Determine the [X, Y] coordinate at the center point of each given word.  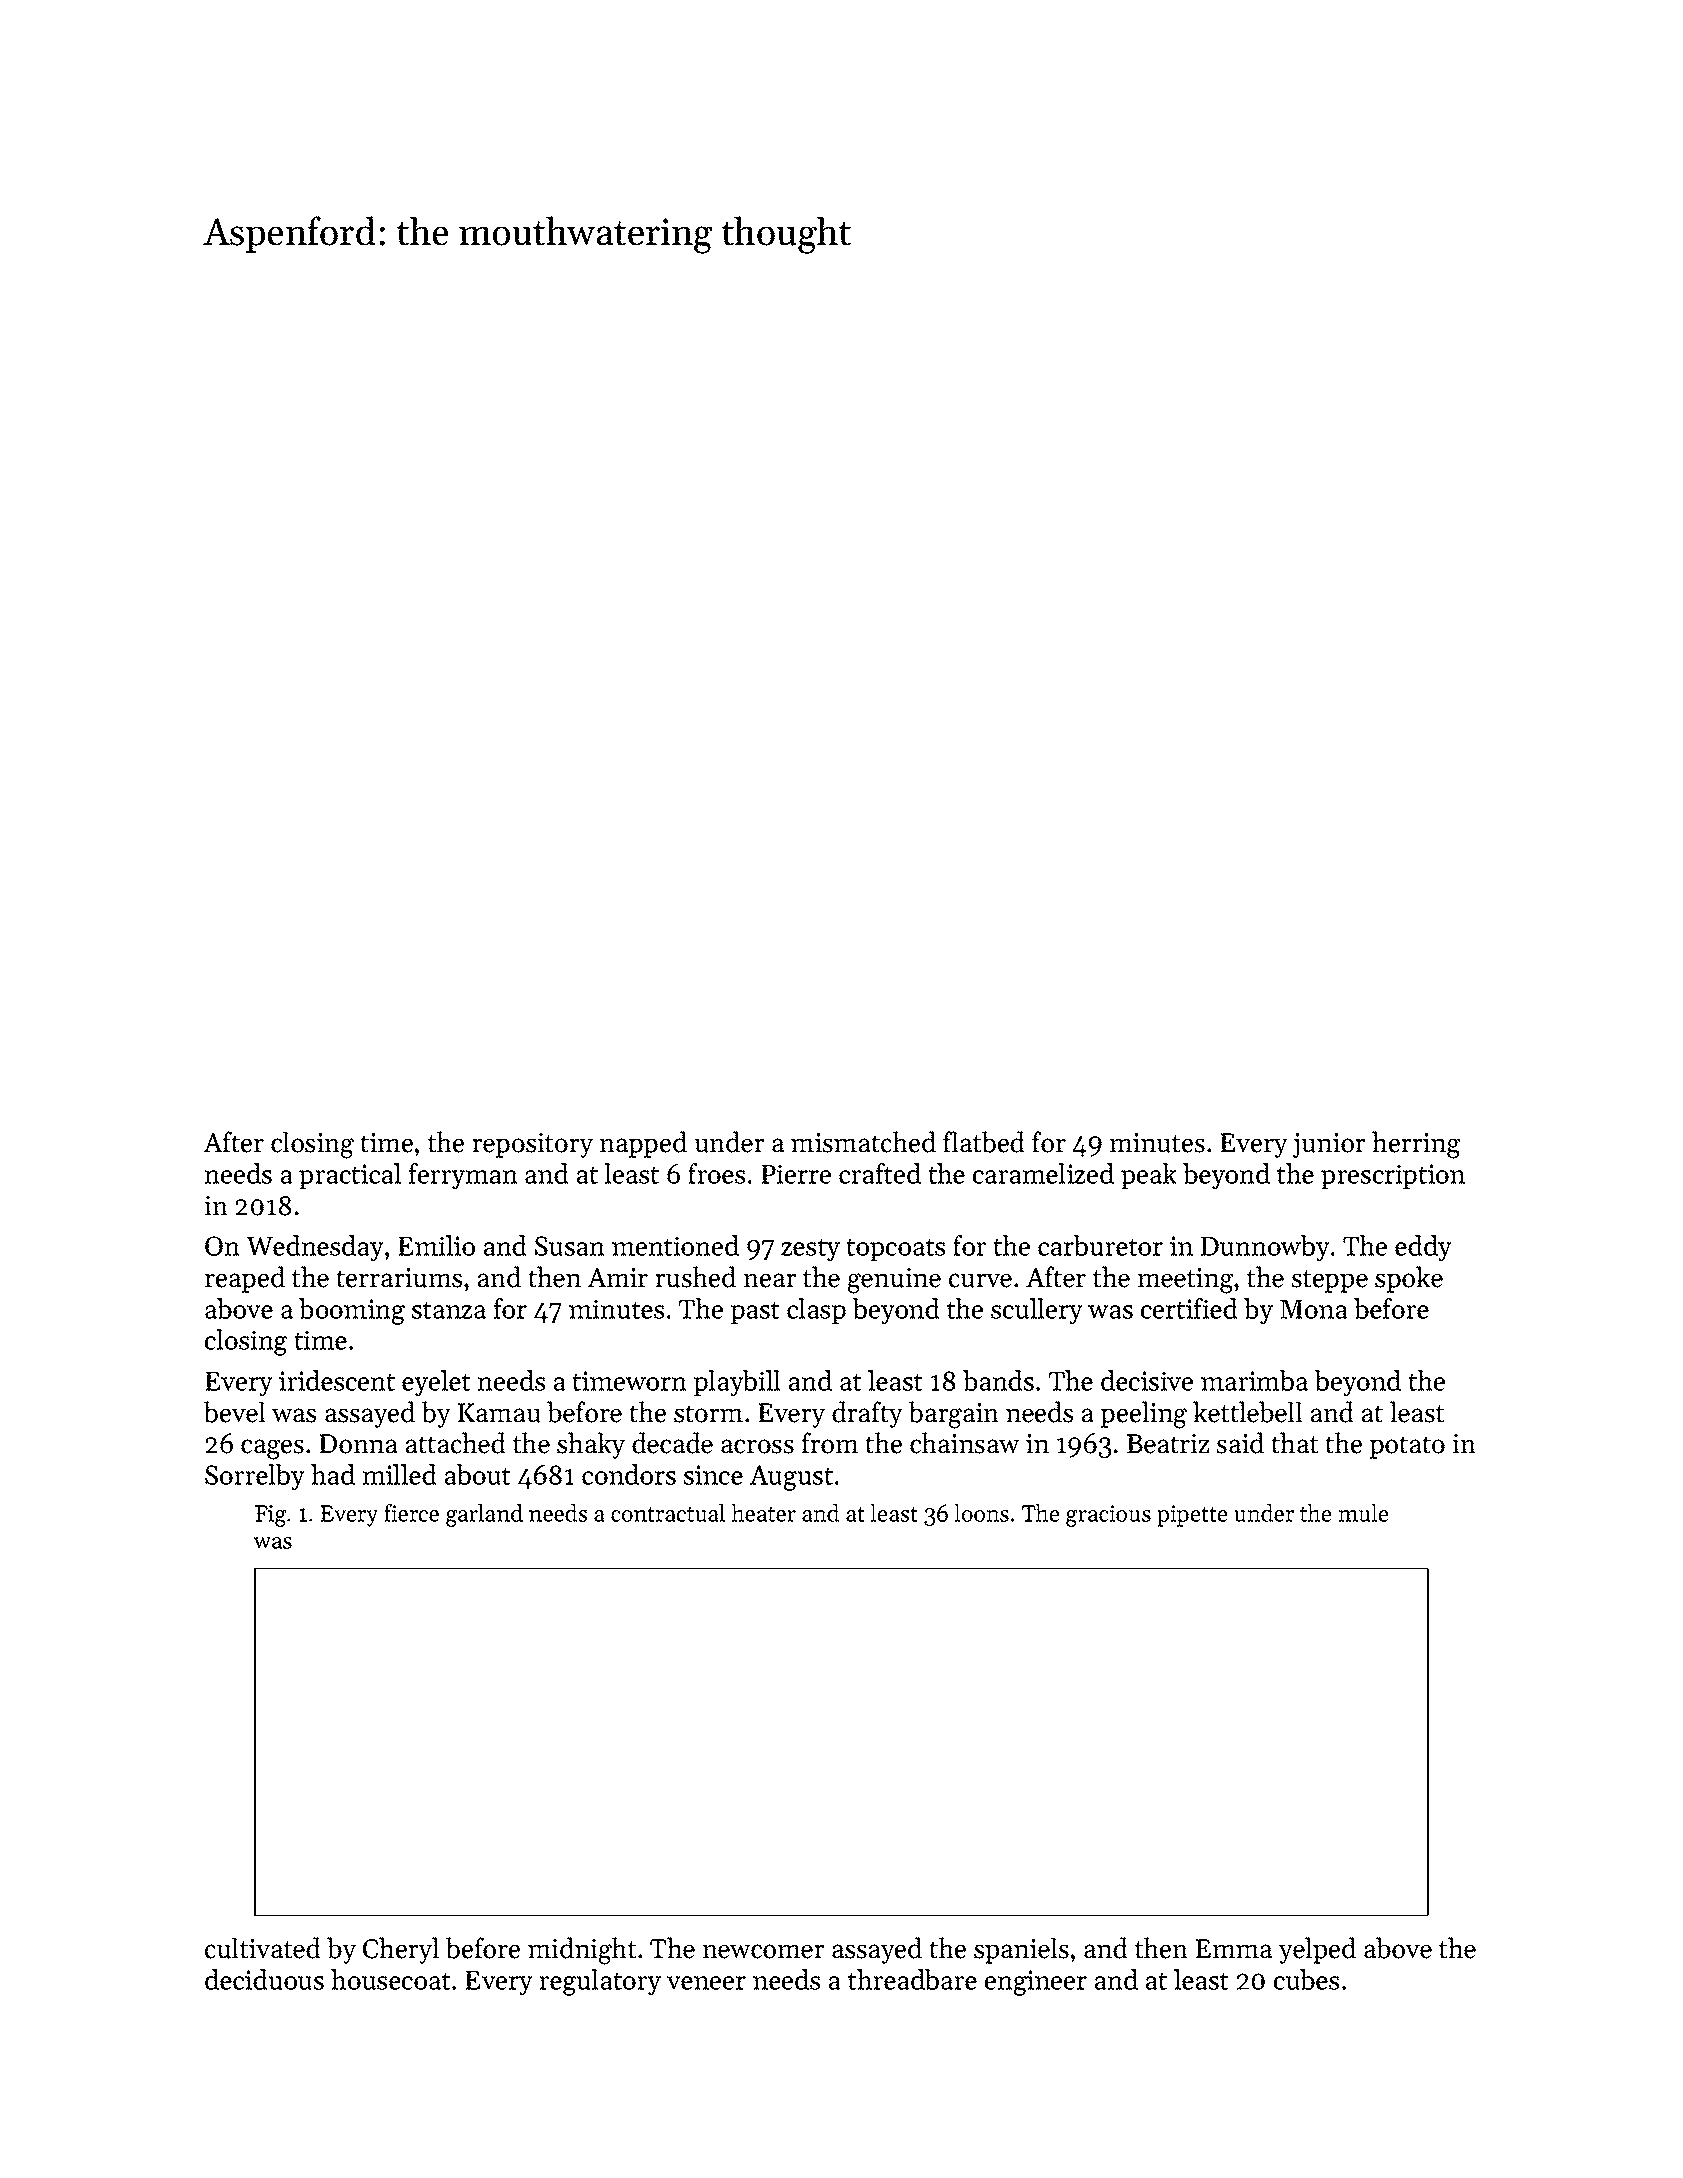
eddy [1423, 1248]
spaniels [1021, 1950]
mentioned [675, 1245]
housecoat [391, 1979]
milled [399, 1474]
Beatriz [1168, 1444]
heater [764, 1513]
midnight [582, 1951]
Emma [1234, 1949]
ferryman [463, 1176]
